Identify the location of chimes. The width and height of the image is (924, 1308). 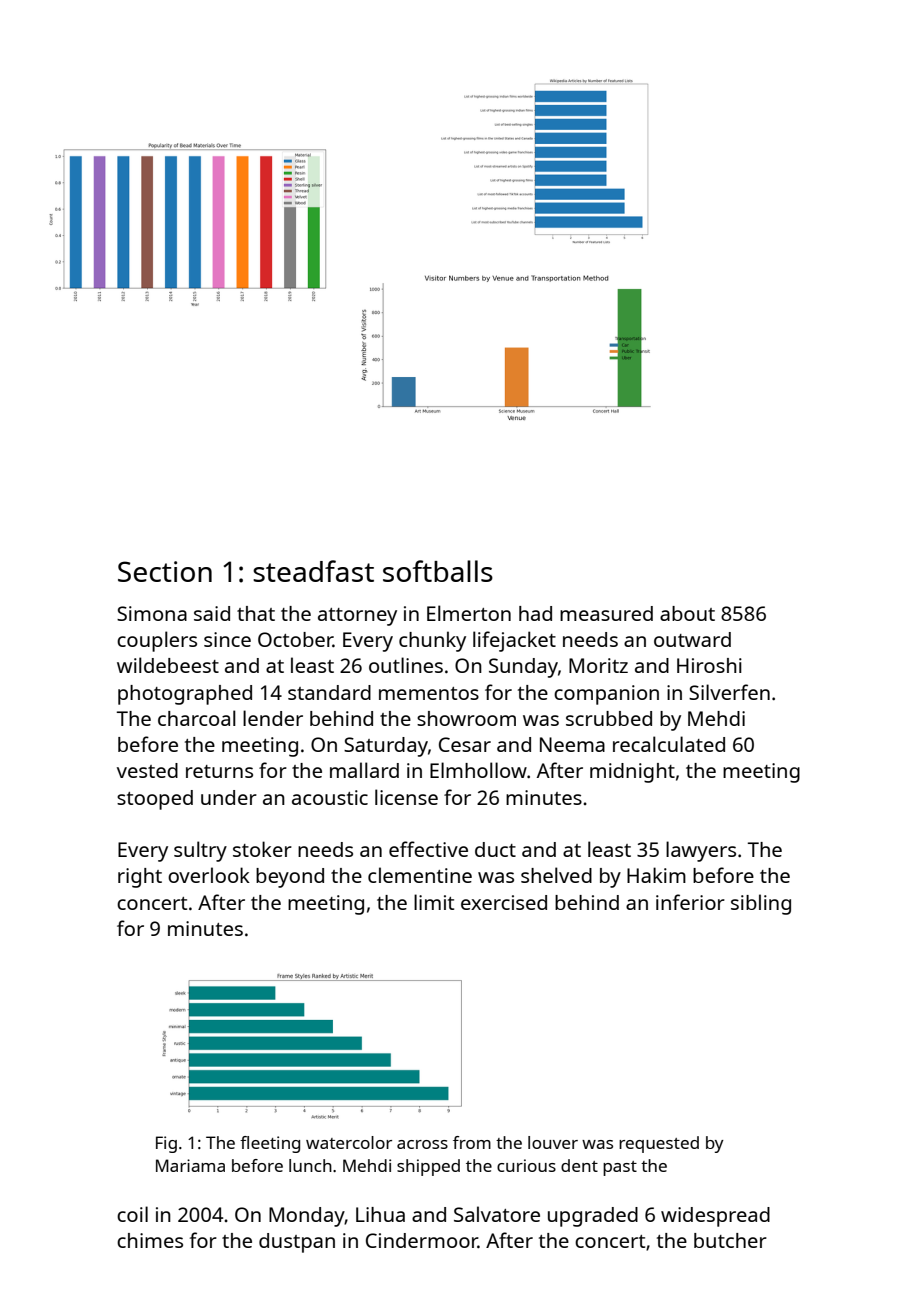
(150, 1240).
